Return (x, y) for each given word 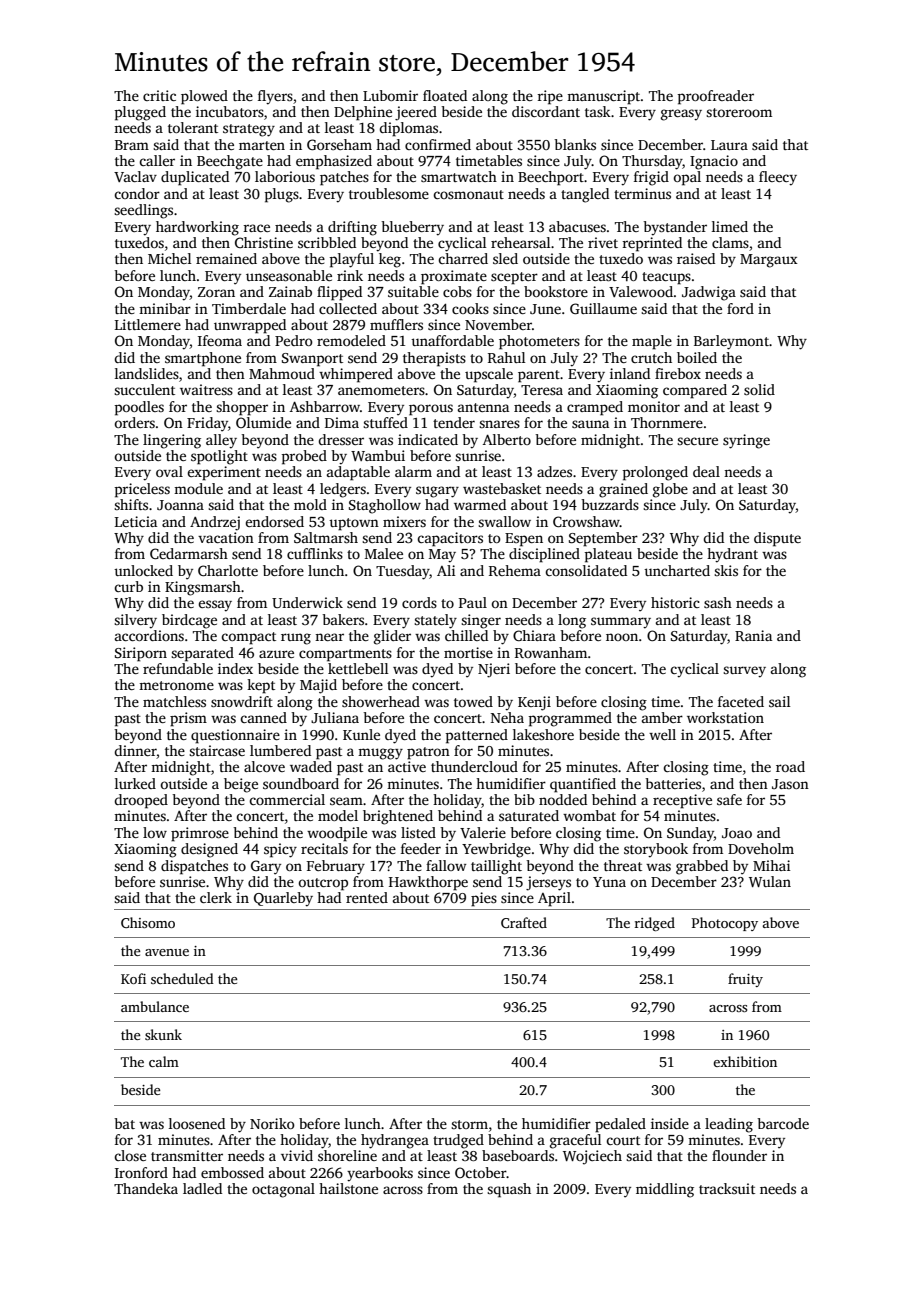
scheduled (182, 978)
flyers (275, 97)
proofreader (715, 97)
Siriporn (141, 654)
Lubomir (390, 95)
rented (367, 897)
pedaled (620, 1125)
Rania (753, 635)
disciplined (544, 555)
